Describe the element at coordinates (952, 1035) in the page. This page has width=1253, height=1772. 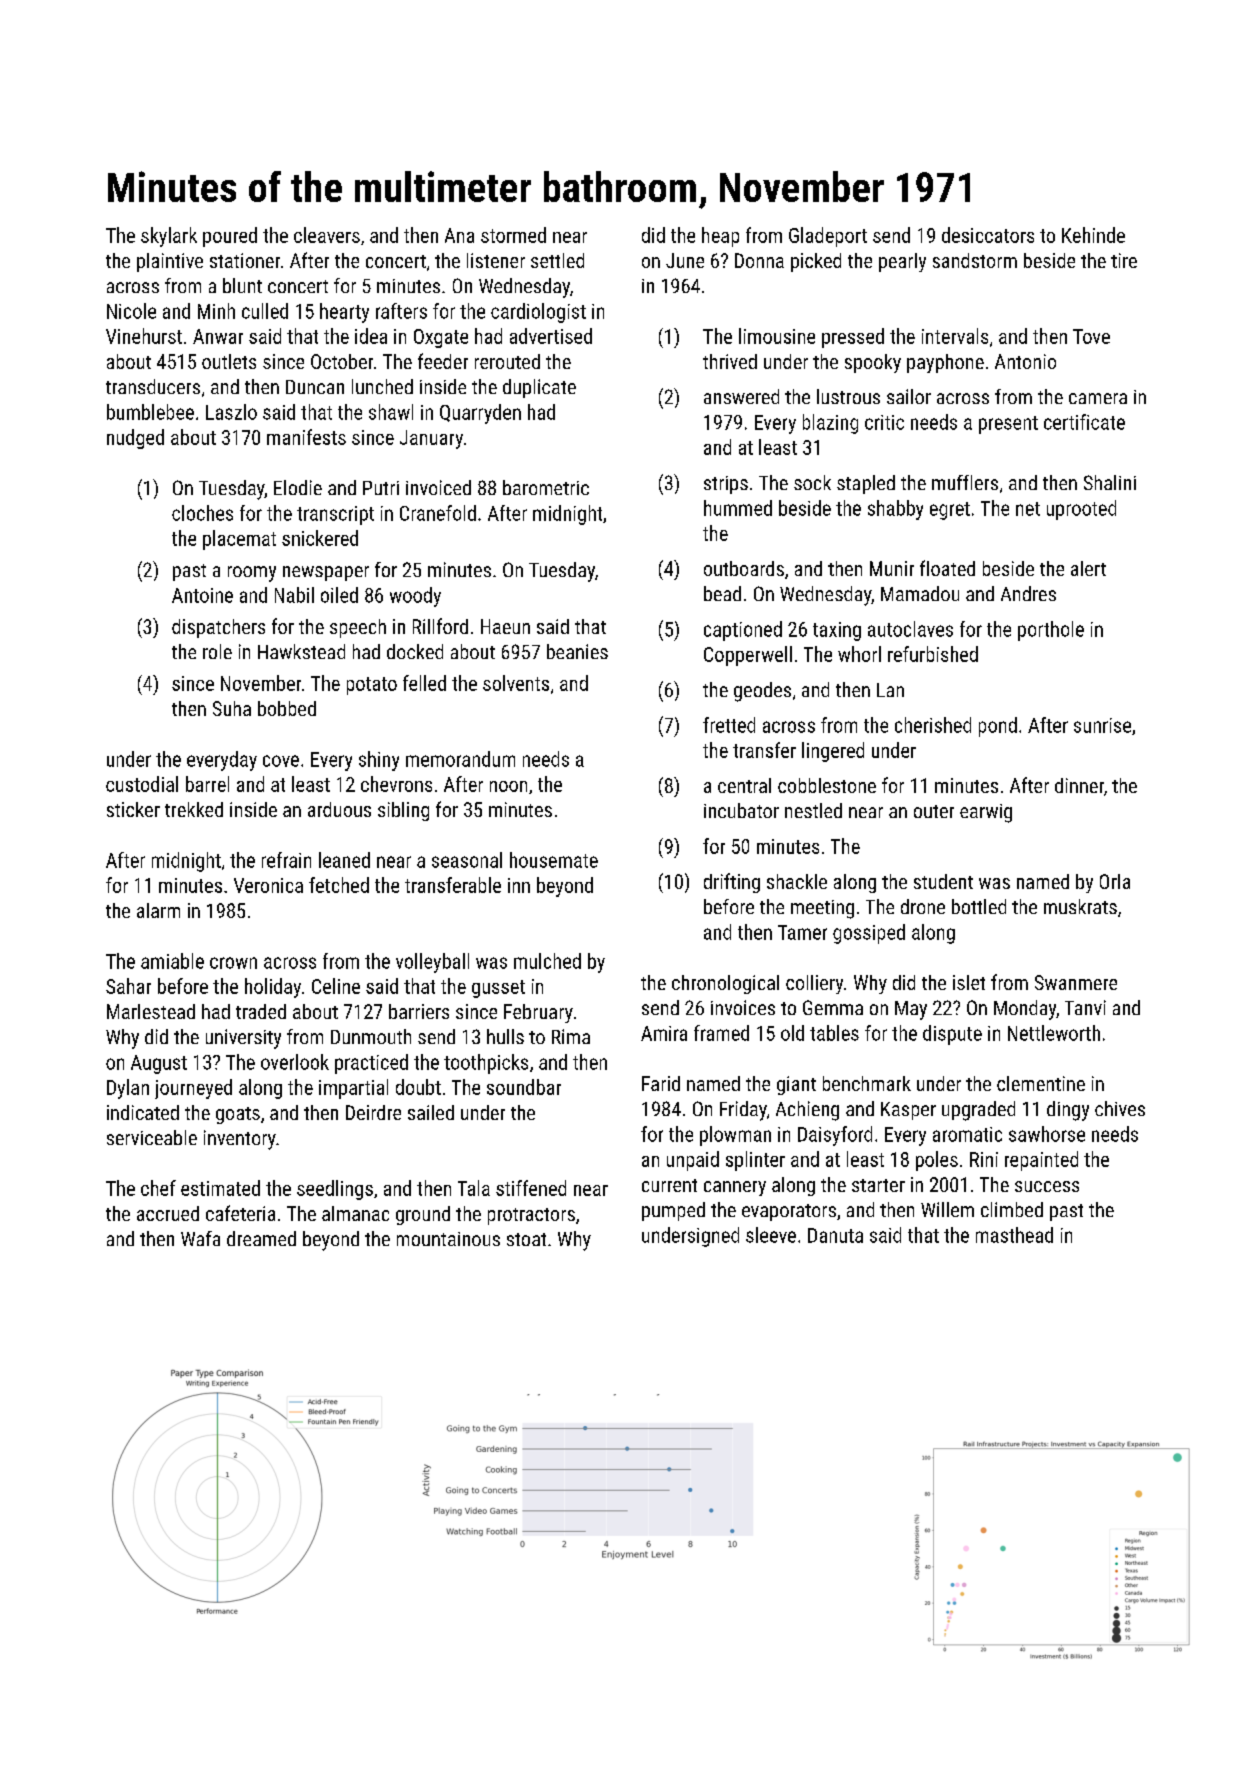
I see `dispute` at that location.
